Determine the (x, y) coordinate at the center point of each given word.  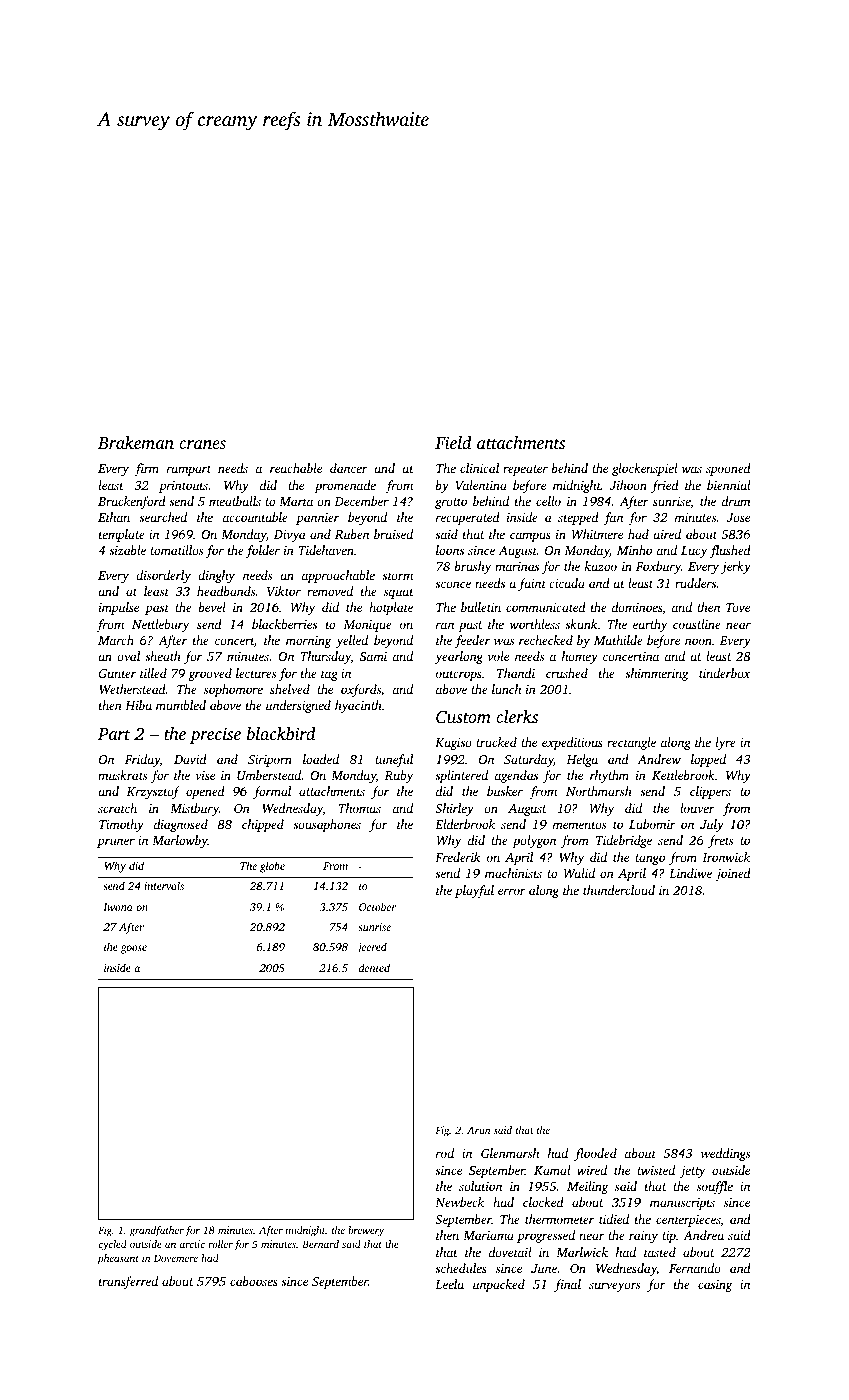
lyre (726, 743)
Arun (478, 1130)
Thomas (359, 808)
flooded (595, 1154)
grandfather (157, 1231)
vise (205, 775)
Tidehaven (326, 550)
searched (163, 517)
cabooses (254, 1281)
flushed (730, 551)
